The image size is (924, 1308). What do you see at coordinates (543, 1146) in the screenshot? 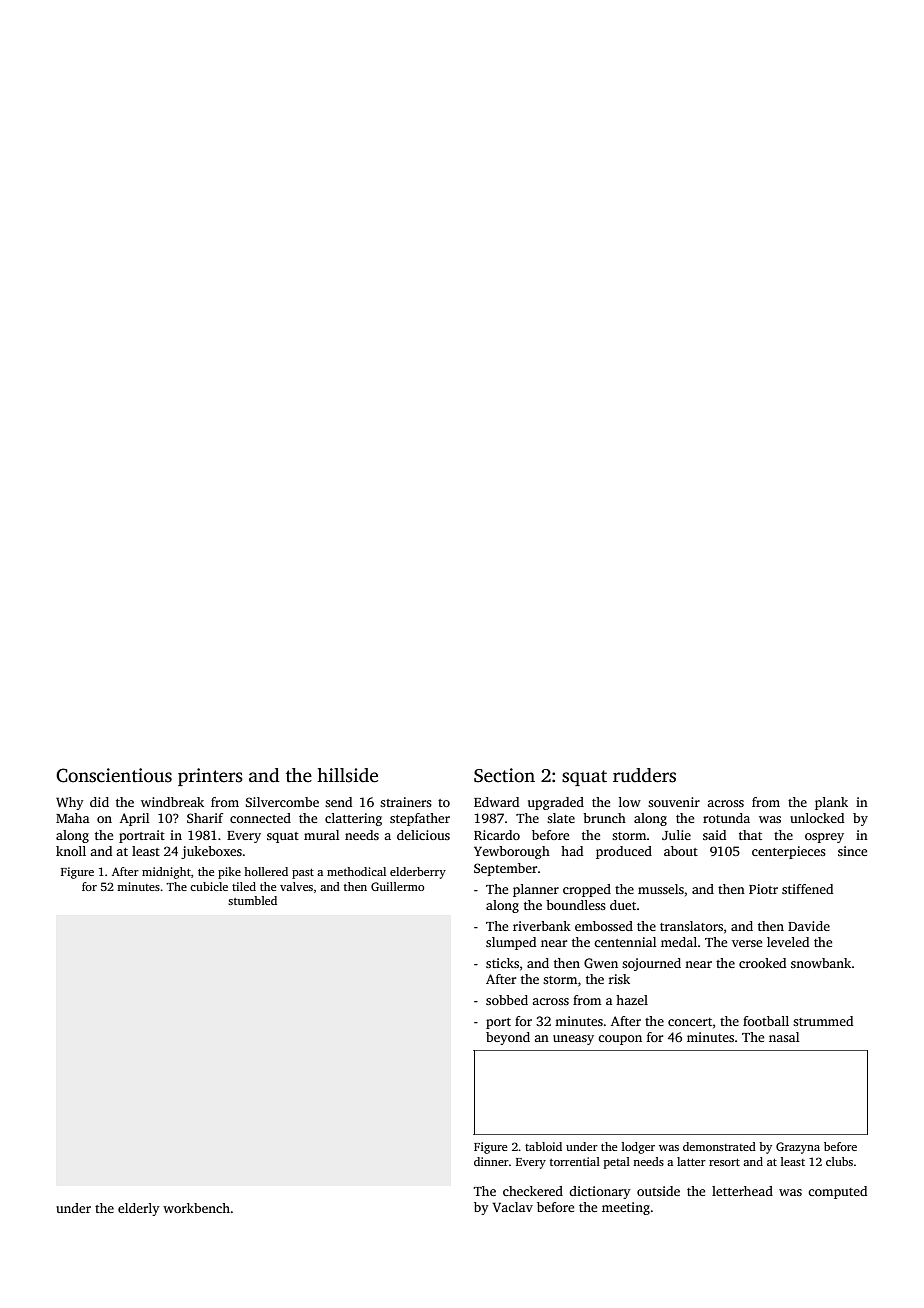
I see `tabloid` at bounding box center [543, 1146].
